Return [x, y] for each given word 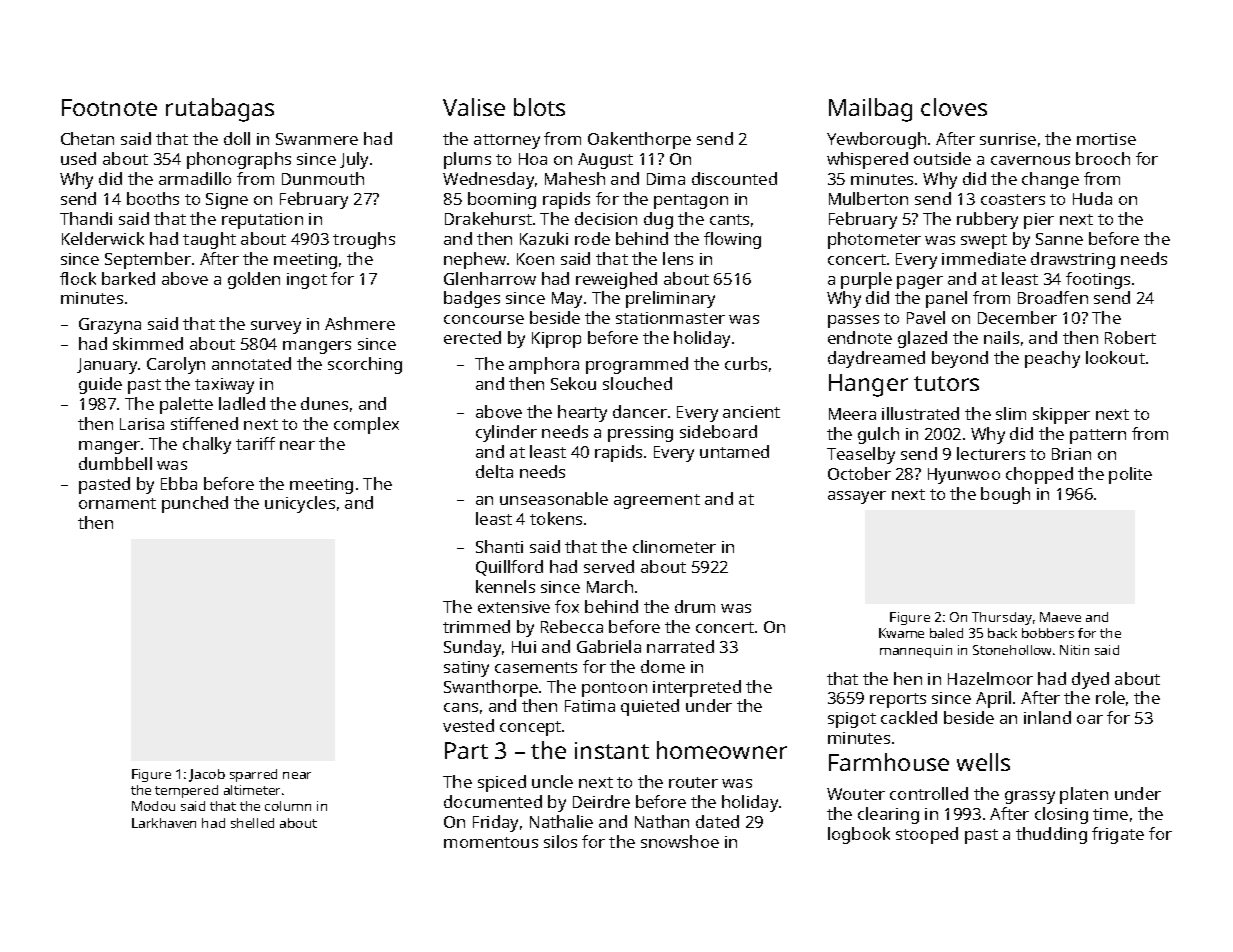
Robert [1130, 337]
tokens [556, 518]
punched [195, 504]
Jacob [207, 775]
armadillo [195, 178]
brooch [1103, 158]
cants [729, 219]
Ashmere [360, 323]
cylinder [506, 433]
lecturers [991, 453]
